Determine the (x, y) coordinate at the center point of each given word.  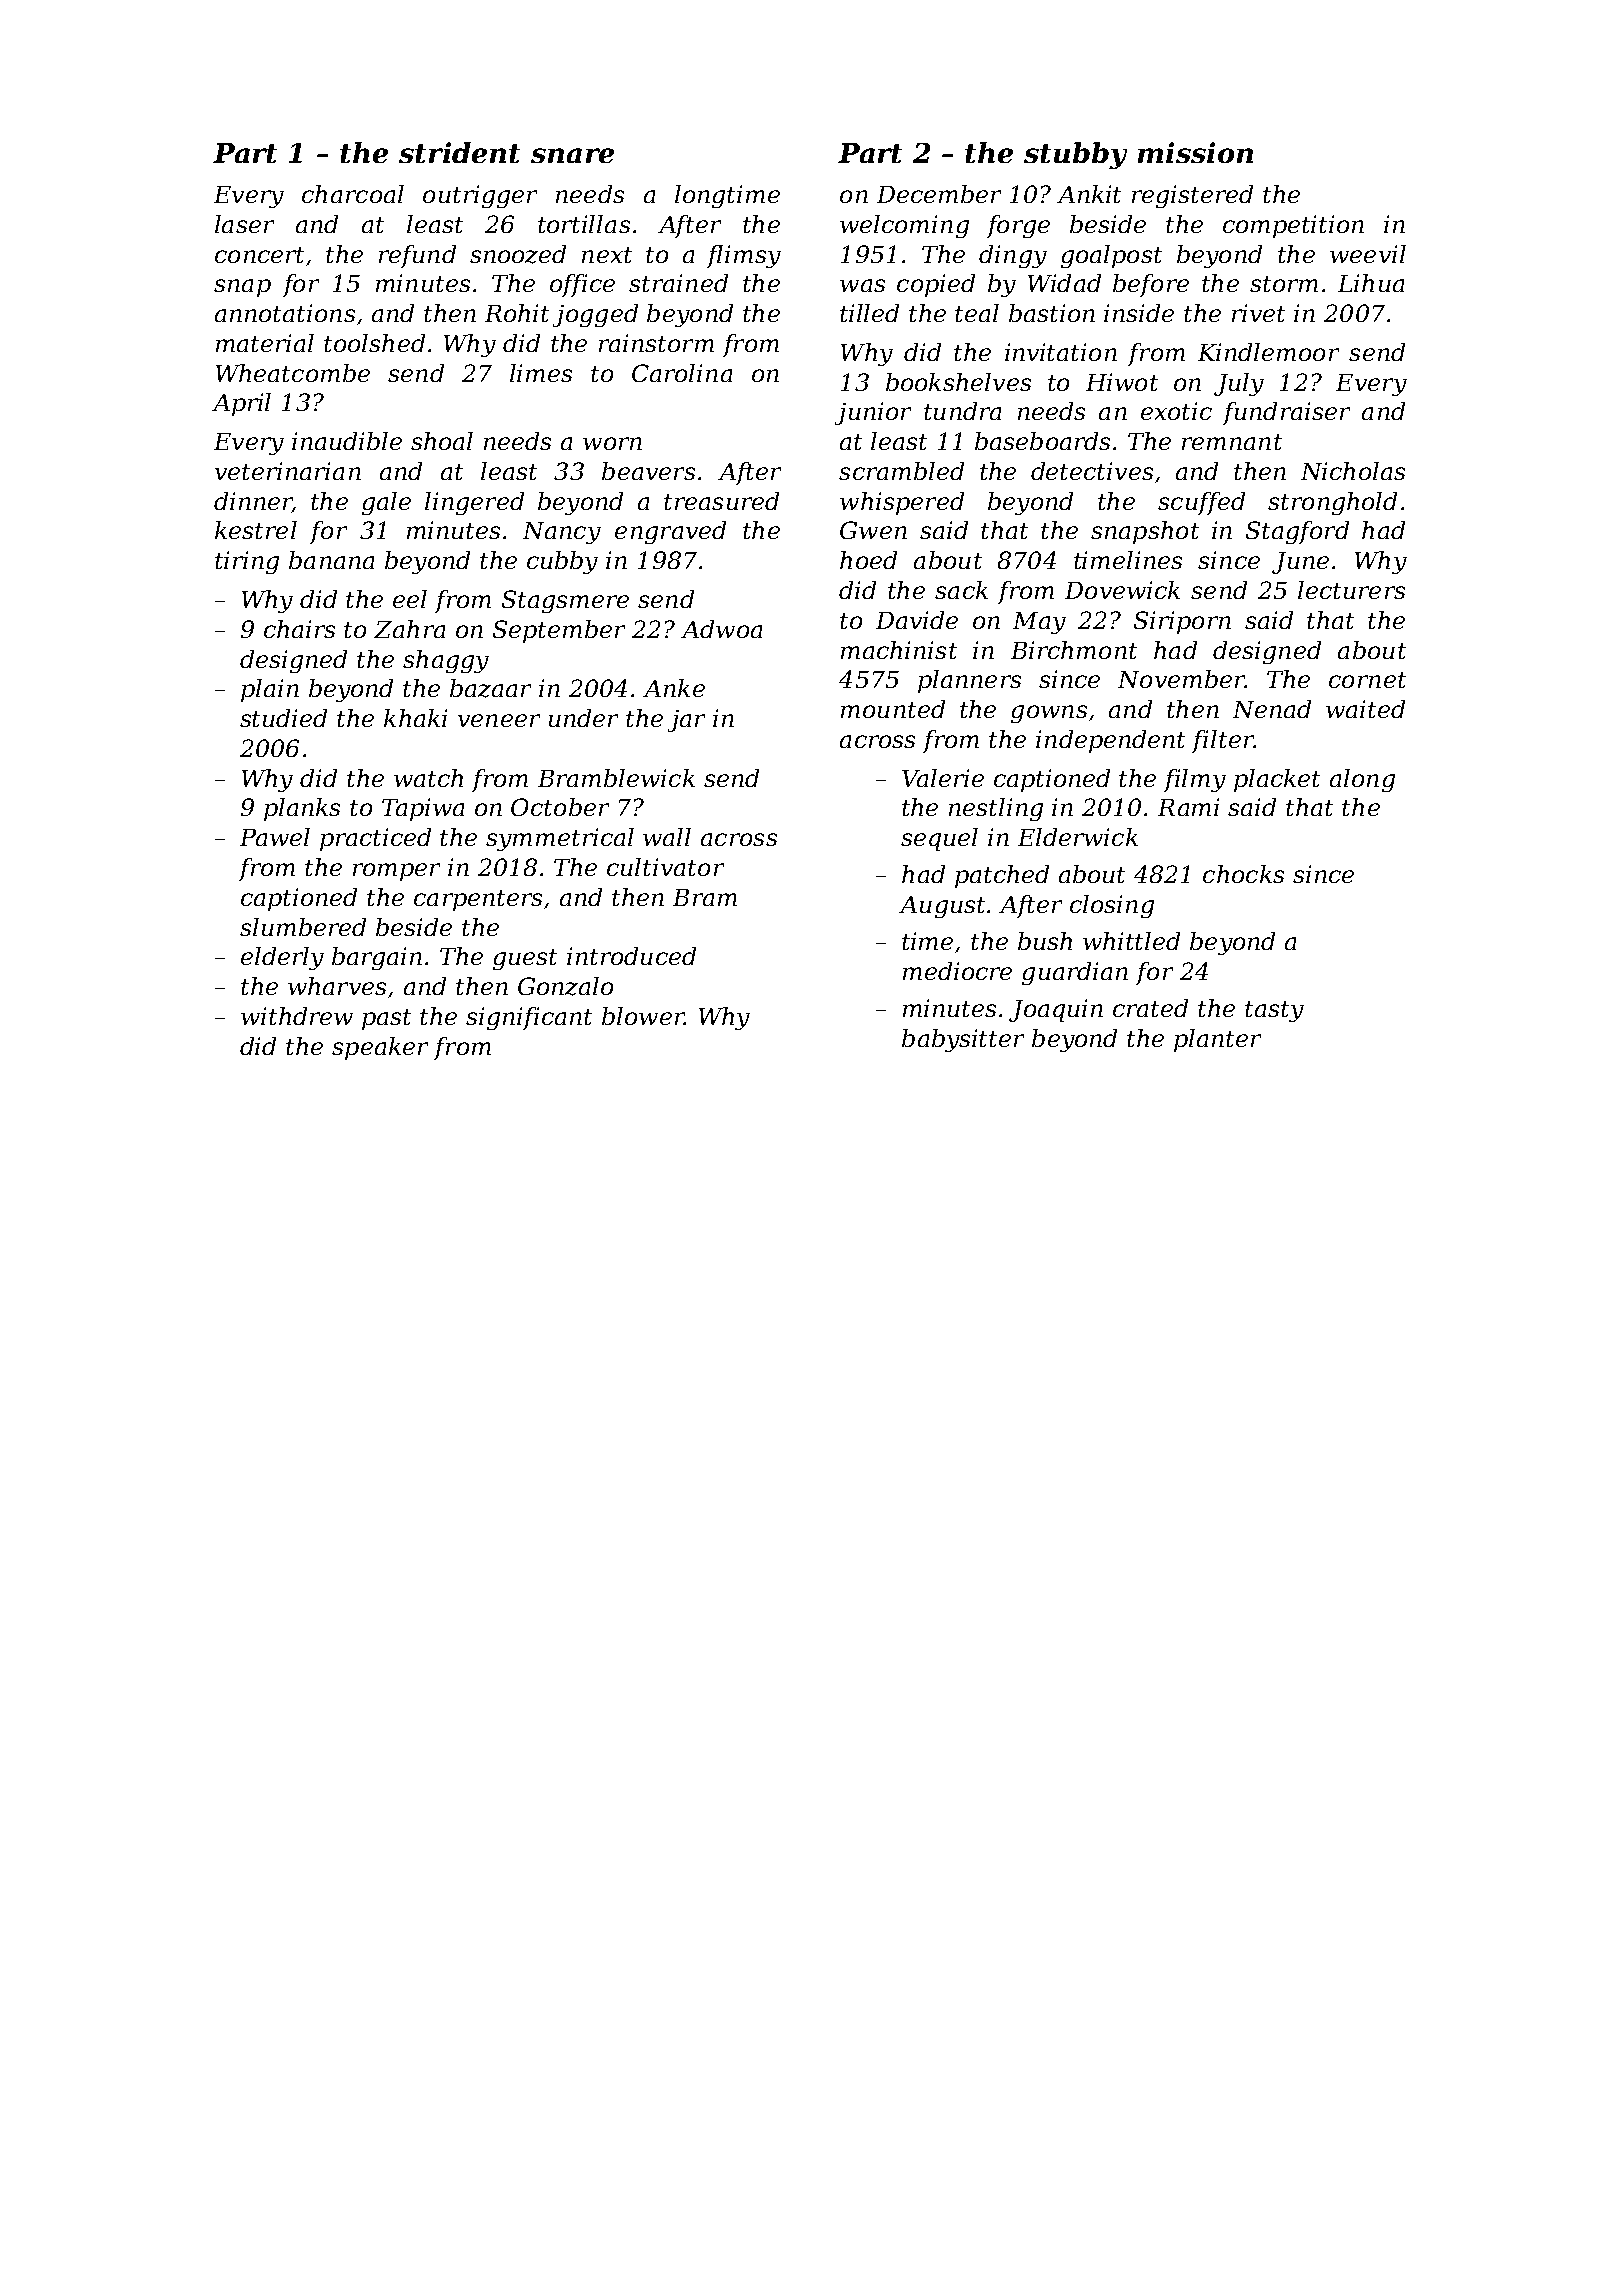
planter (1217, 1040)
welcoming (904, 226)
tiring (247, 562)
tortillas (584, 224)
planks (302, 809)
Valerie (943, 778)
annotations (285, 313)
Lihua (1371, 283)
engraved (670, 532)
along (1362, 780)
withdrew (297, 1016)
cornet (1367, 680)
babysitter (963, 1040)
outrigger (480, 196)
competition (1293, 226)
